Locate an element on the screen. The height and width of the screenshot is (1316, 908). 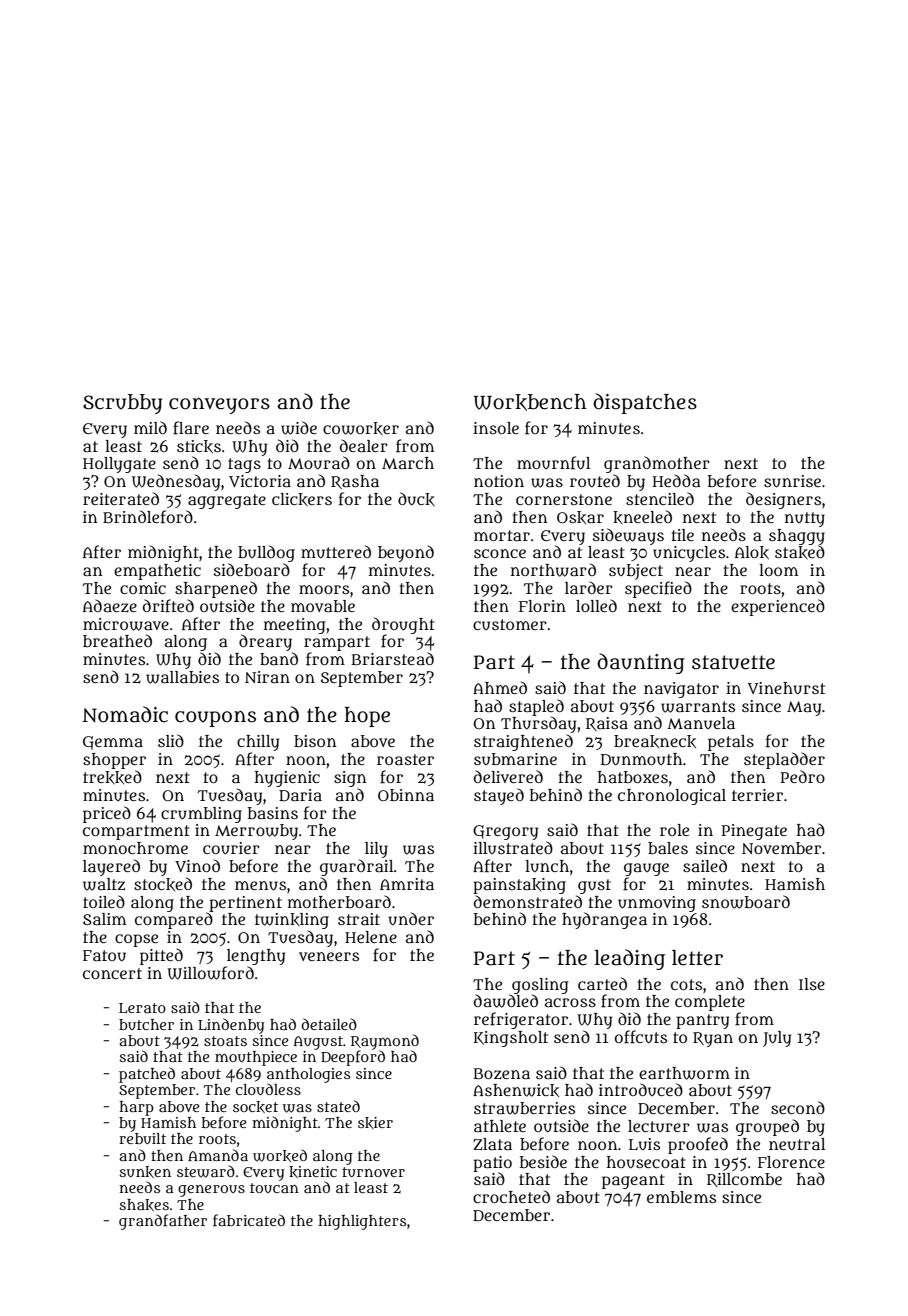
dispatches is located at coordinates (645, 403).
